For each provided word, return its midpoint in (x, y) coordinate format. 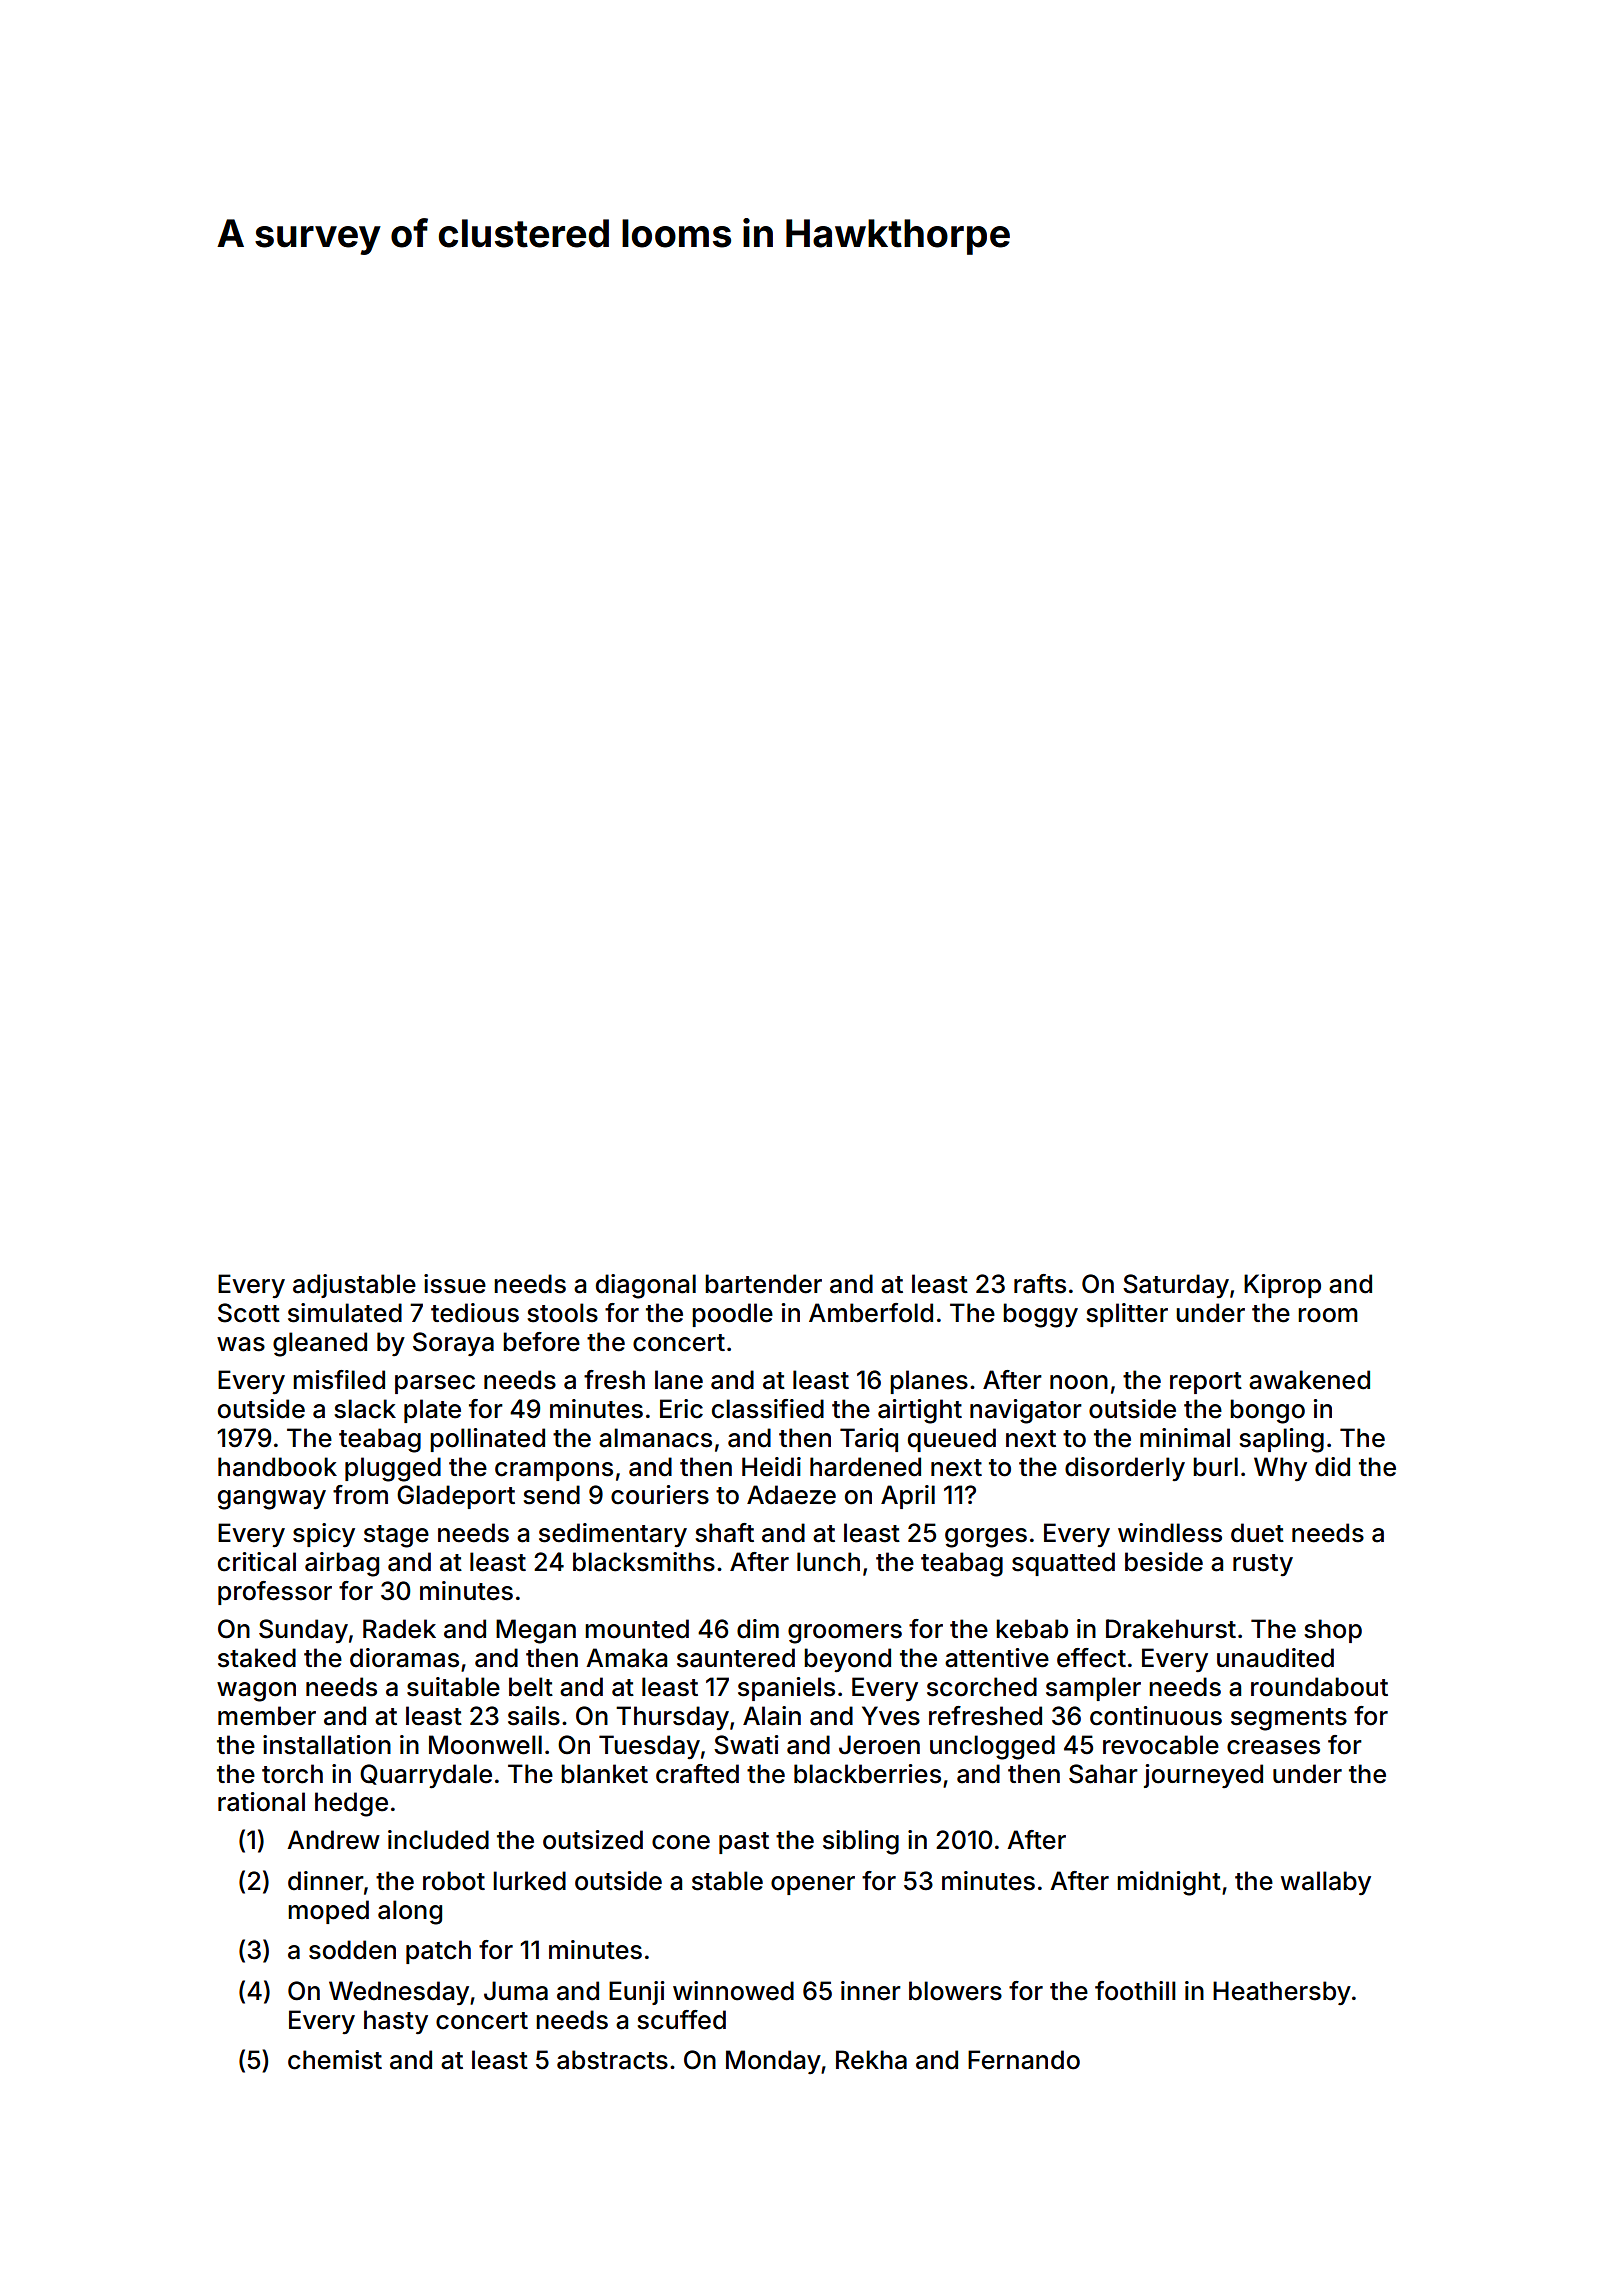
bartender (763, 1284)
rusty (1263, 1565)
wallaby (1326, 1883)
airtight (920, 1411)
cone (681, 1842)
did (1332, 1467)
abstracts (612, 2060)
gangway (272, 1500)
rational (261, 1802)
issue (455, 1284)
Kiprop (1282, 1286)
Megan (536, 1631)
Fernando (1024, 2060)
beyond (847, 1660)
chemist (335, 2060)
